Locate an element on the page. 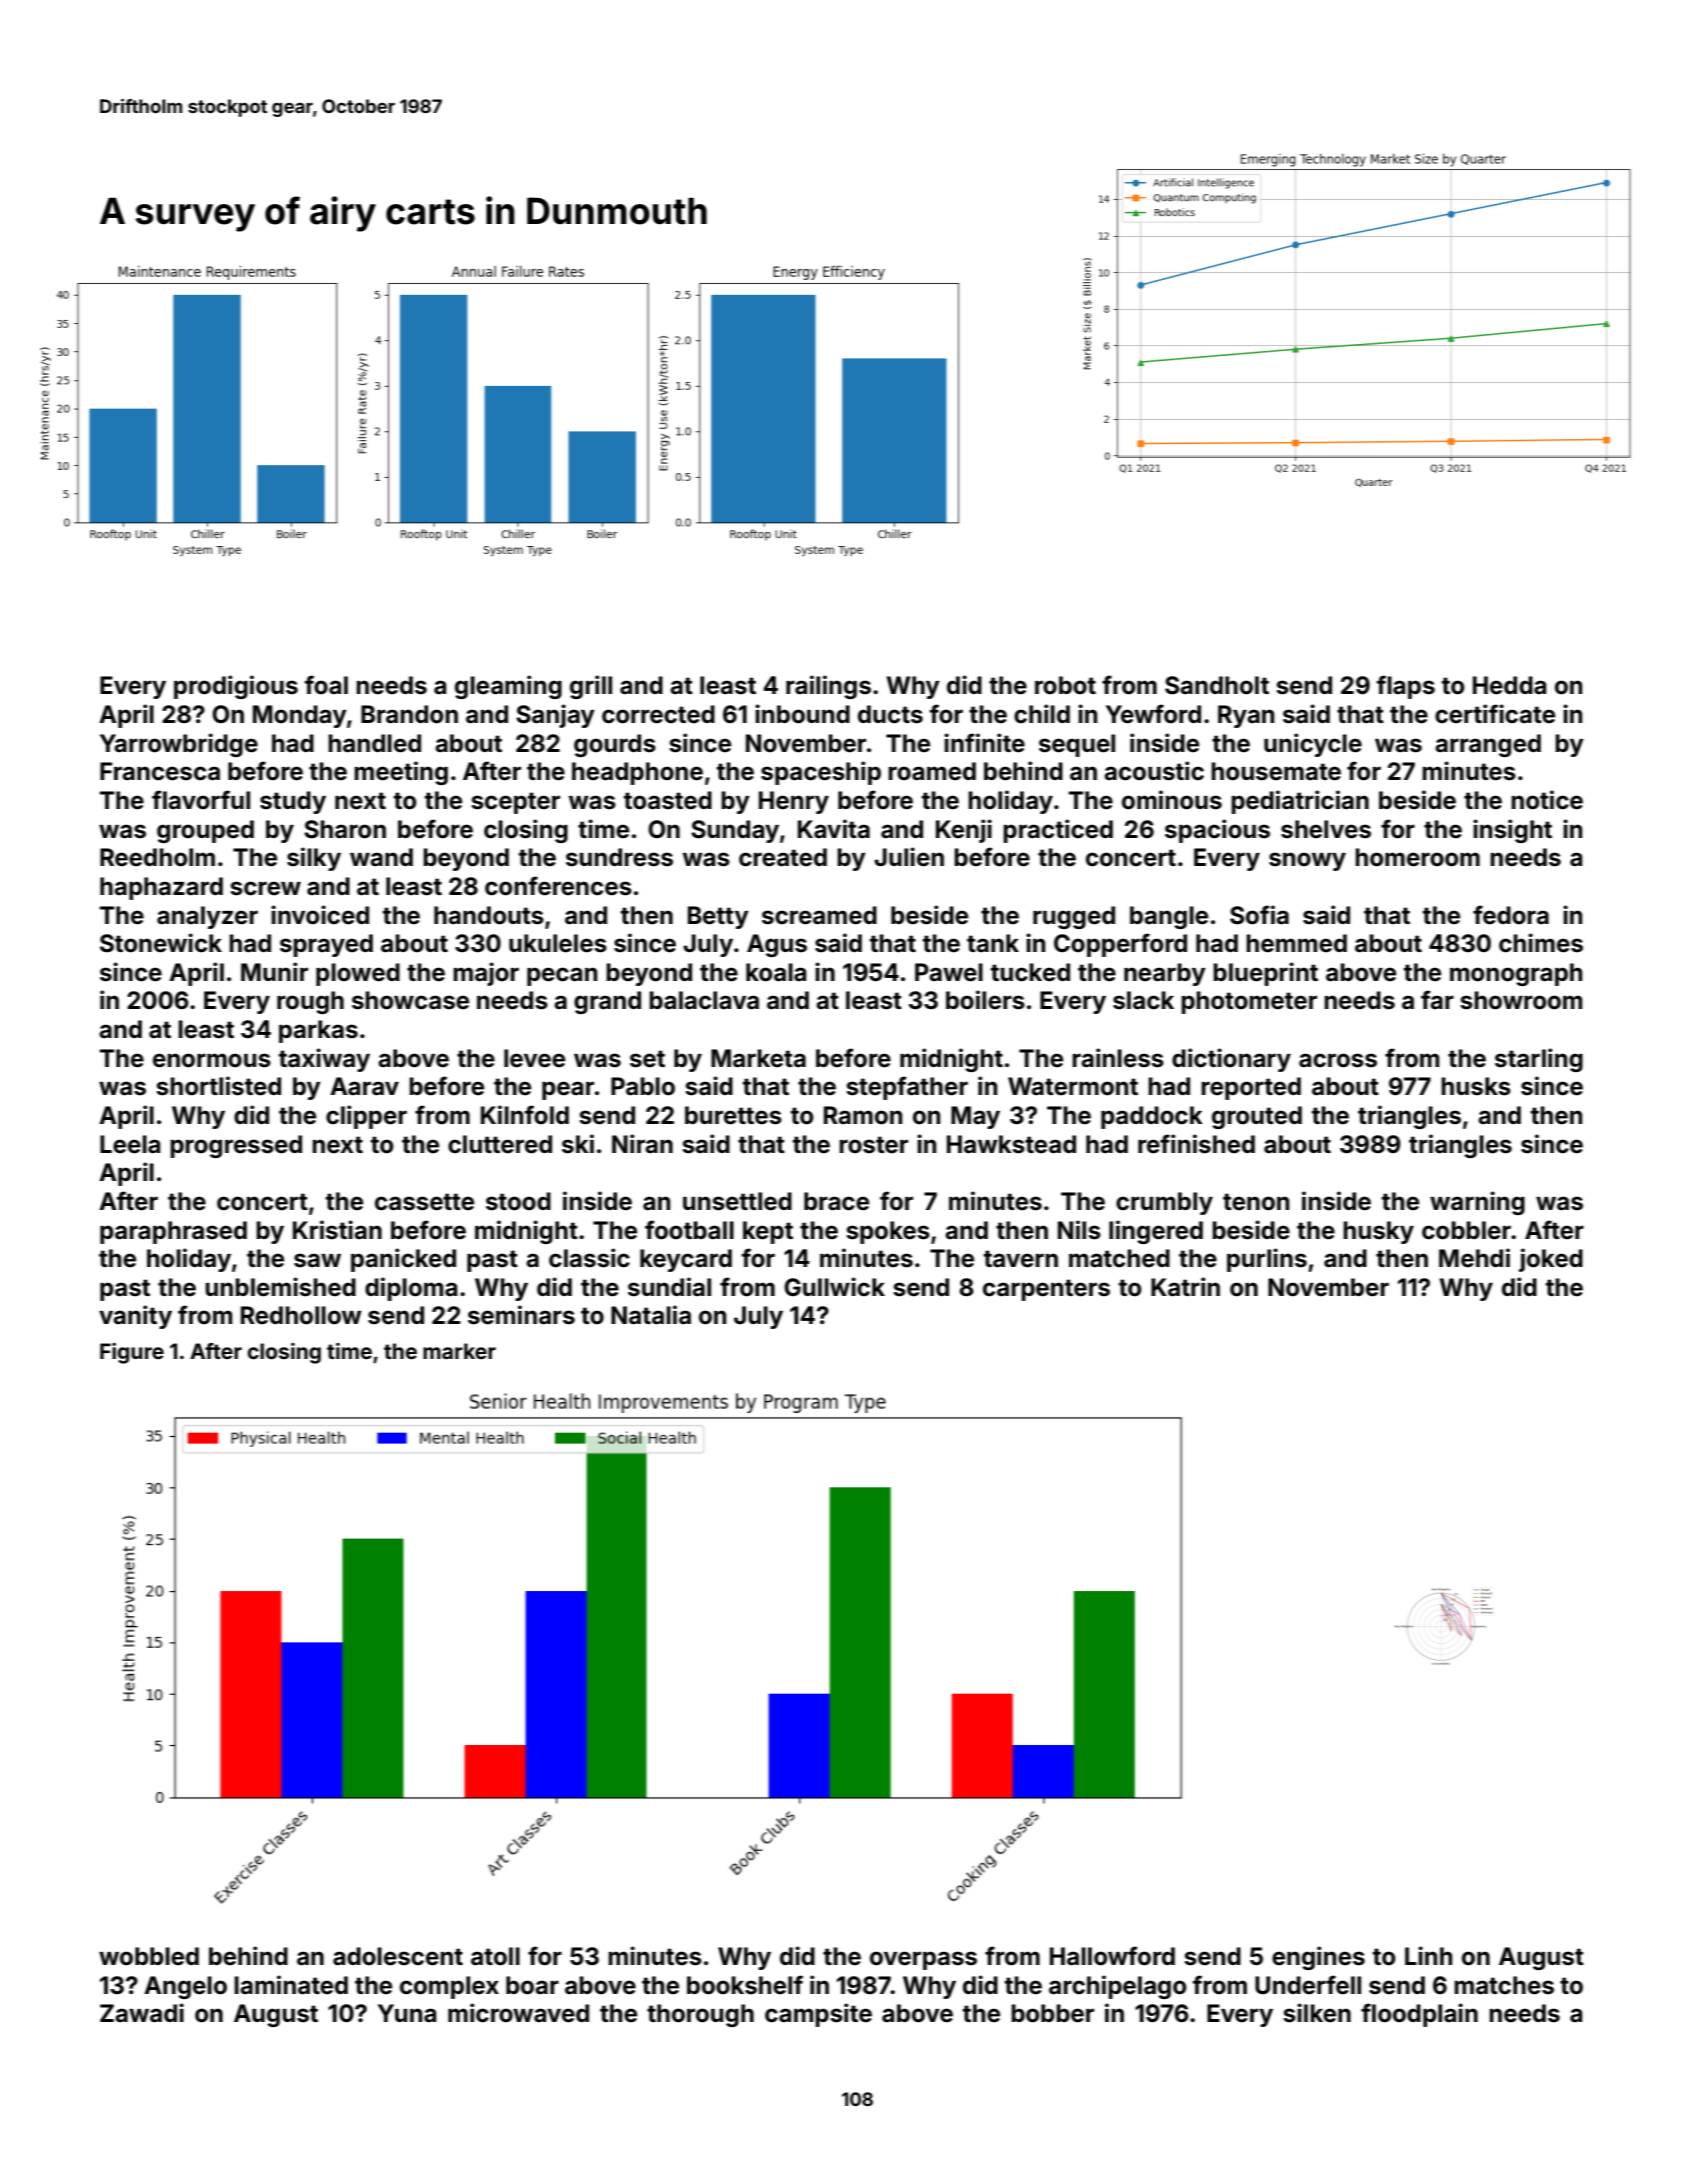 Image resolution: width=1683 pixels, height=2178 pixels. Yuna is located at coordinates (407, 2013).
